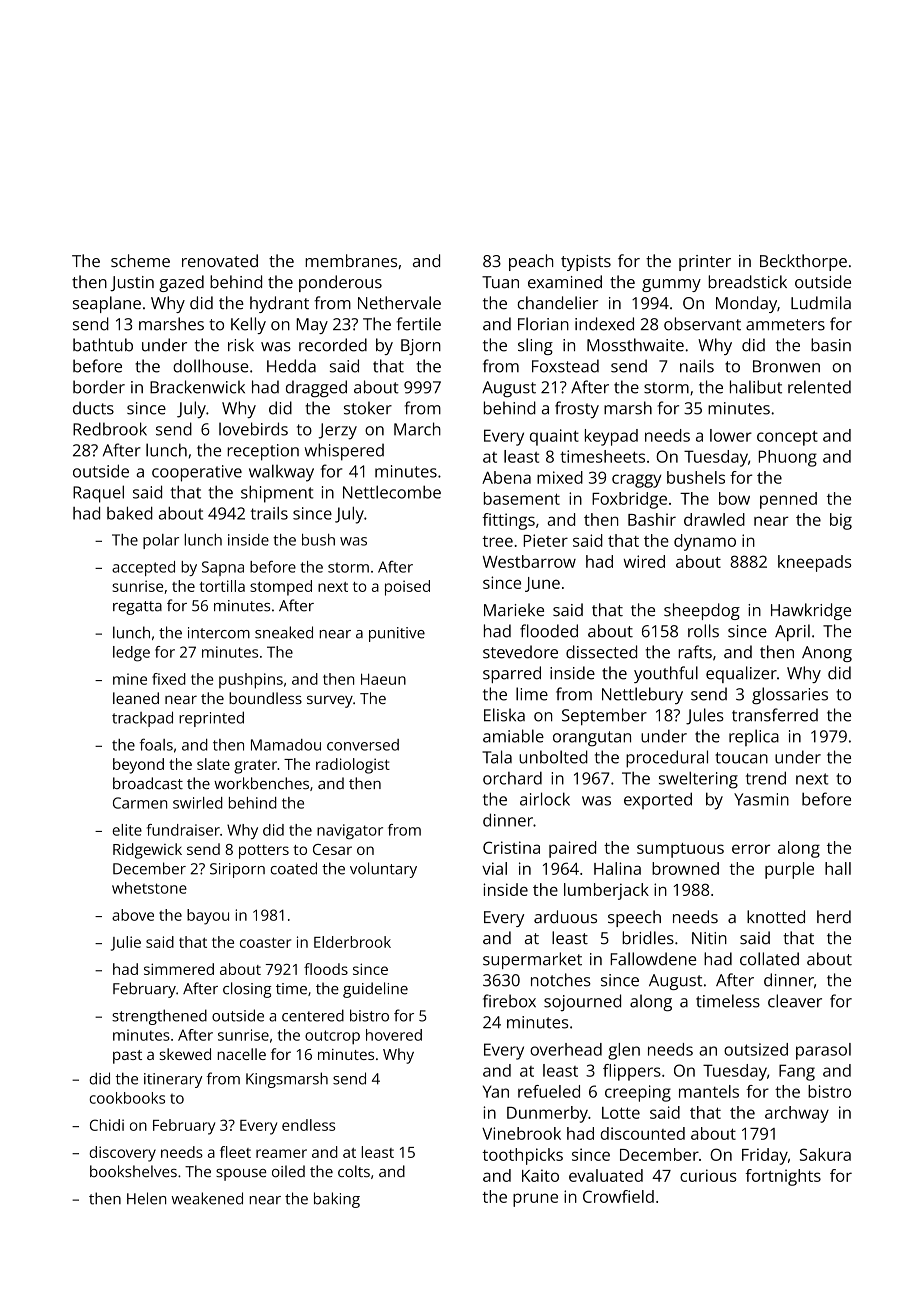  I want to click on hovered, so click(394, 1035).
